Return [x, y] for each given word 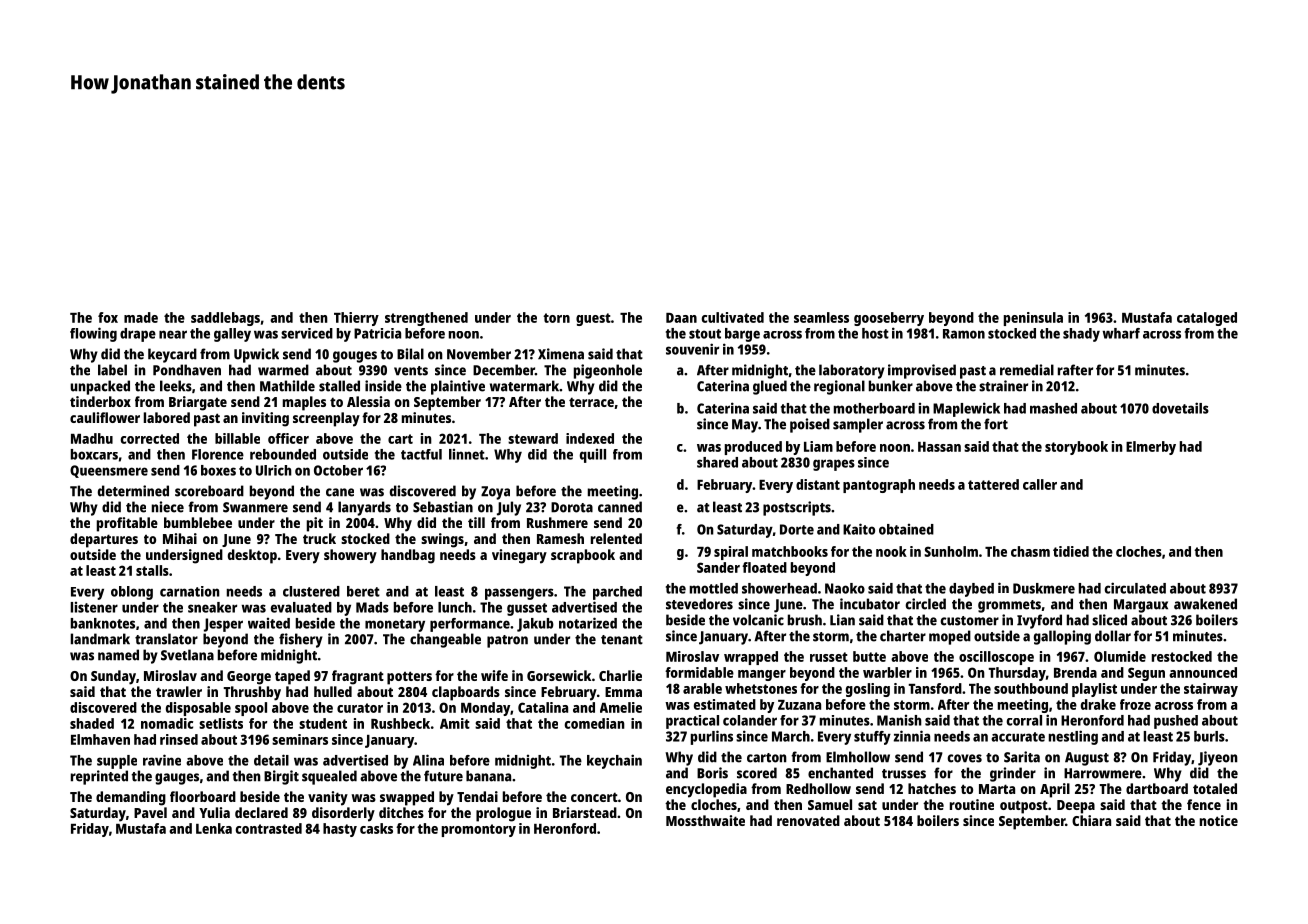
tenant [622, 640]
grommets [1009, 606]
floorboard [203, 796]
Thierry [356, 319]
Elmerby [1151, 448]
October [338, 470]
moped [950, 637]
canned [620, 507]
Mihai [180, 538]
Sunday [113, 677]
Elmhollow [858, 757]
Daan [681, 318]
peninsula [1033, 319]
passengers [519, 594]
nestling [1073, 737]
